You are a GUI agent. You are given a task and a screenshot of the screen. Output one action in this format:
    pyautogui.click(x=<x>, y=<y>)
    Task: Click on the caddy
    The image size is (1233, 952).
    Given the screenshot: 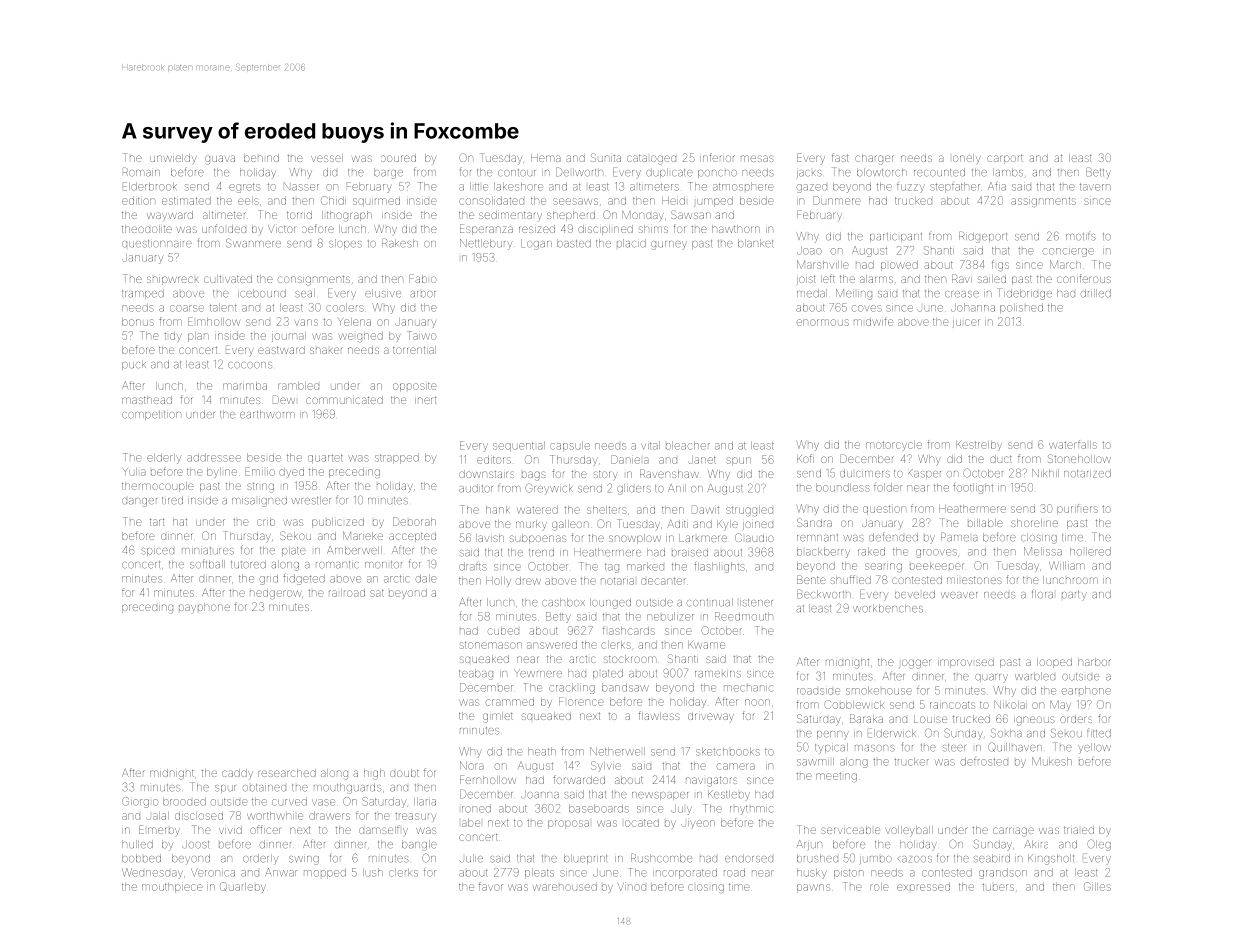 What is the action you would take?
    pyautogui.click(x=237, y=773)
